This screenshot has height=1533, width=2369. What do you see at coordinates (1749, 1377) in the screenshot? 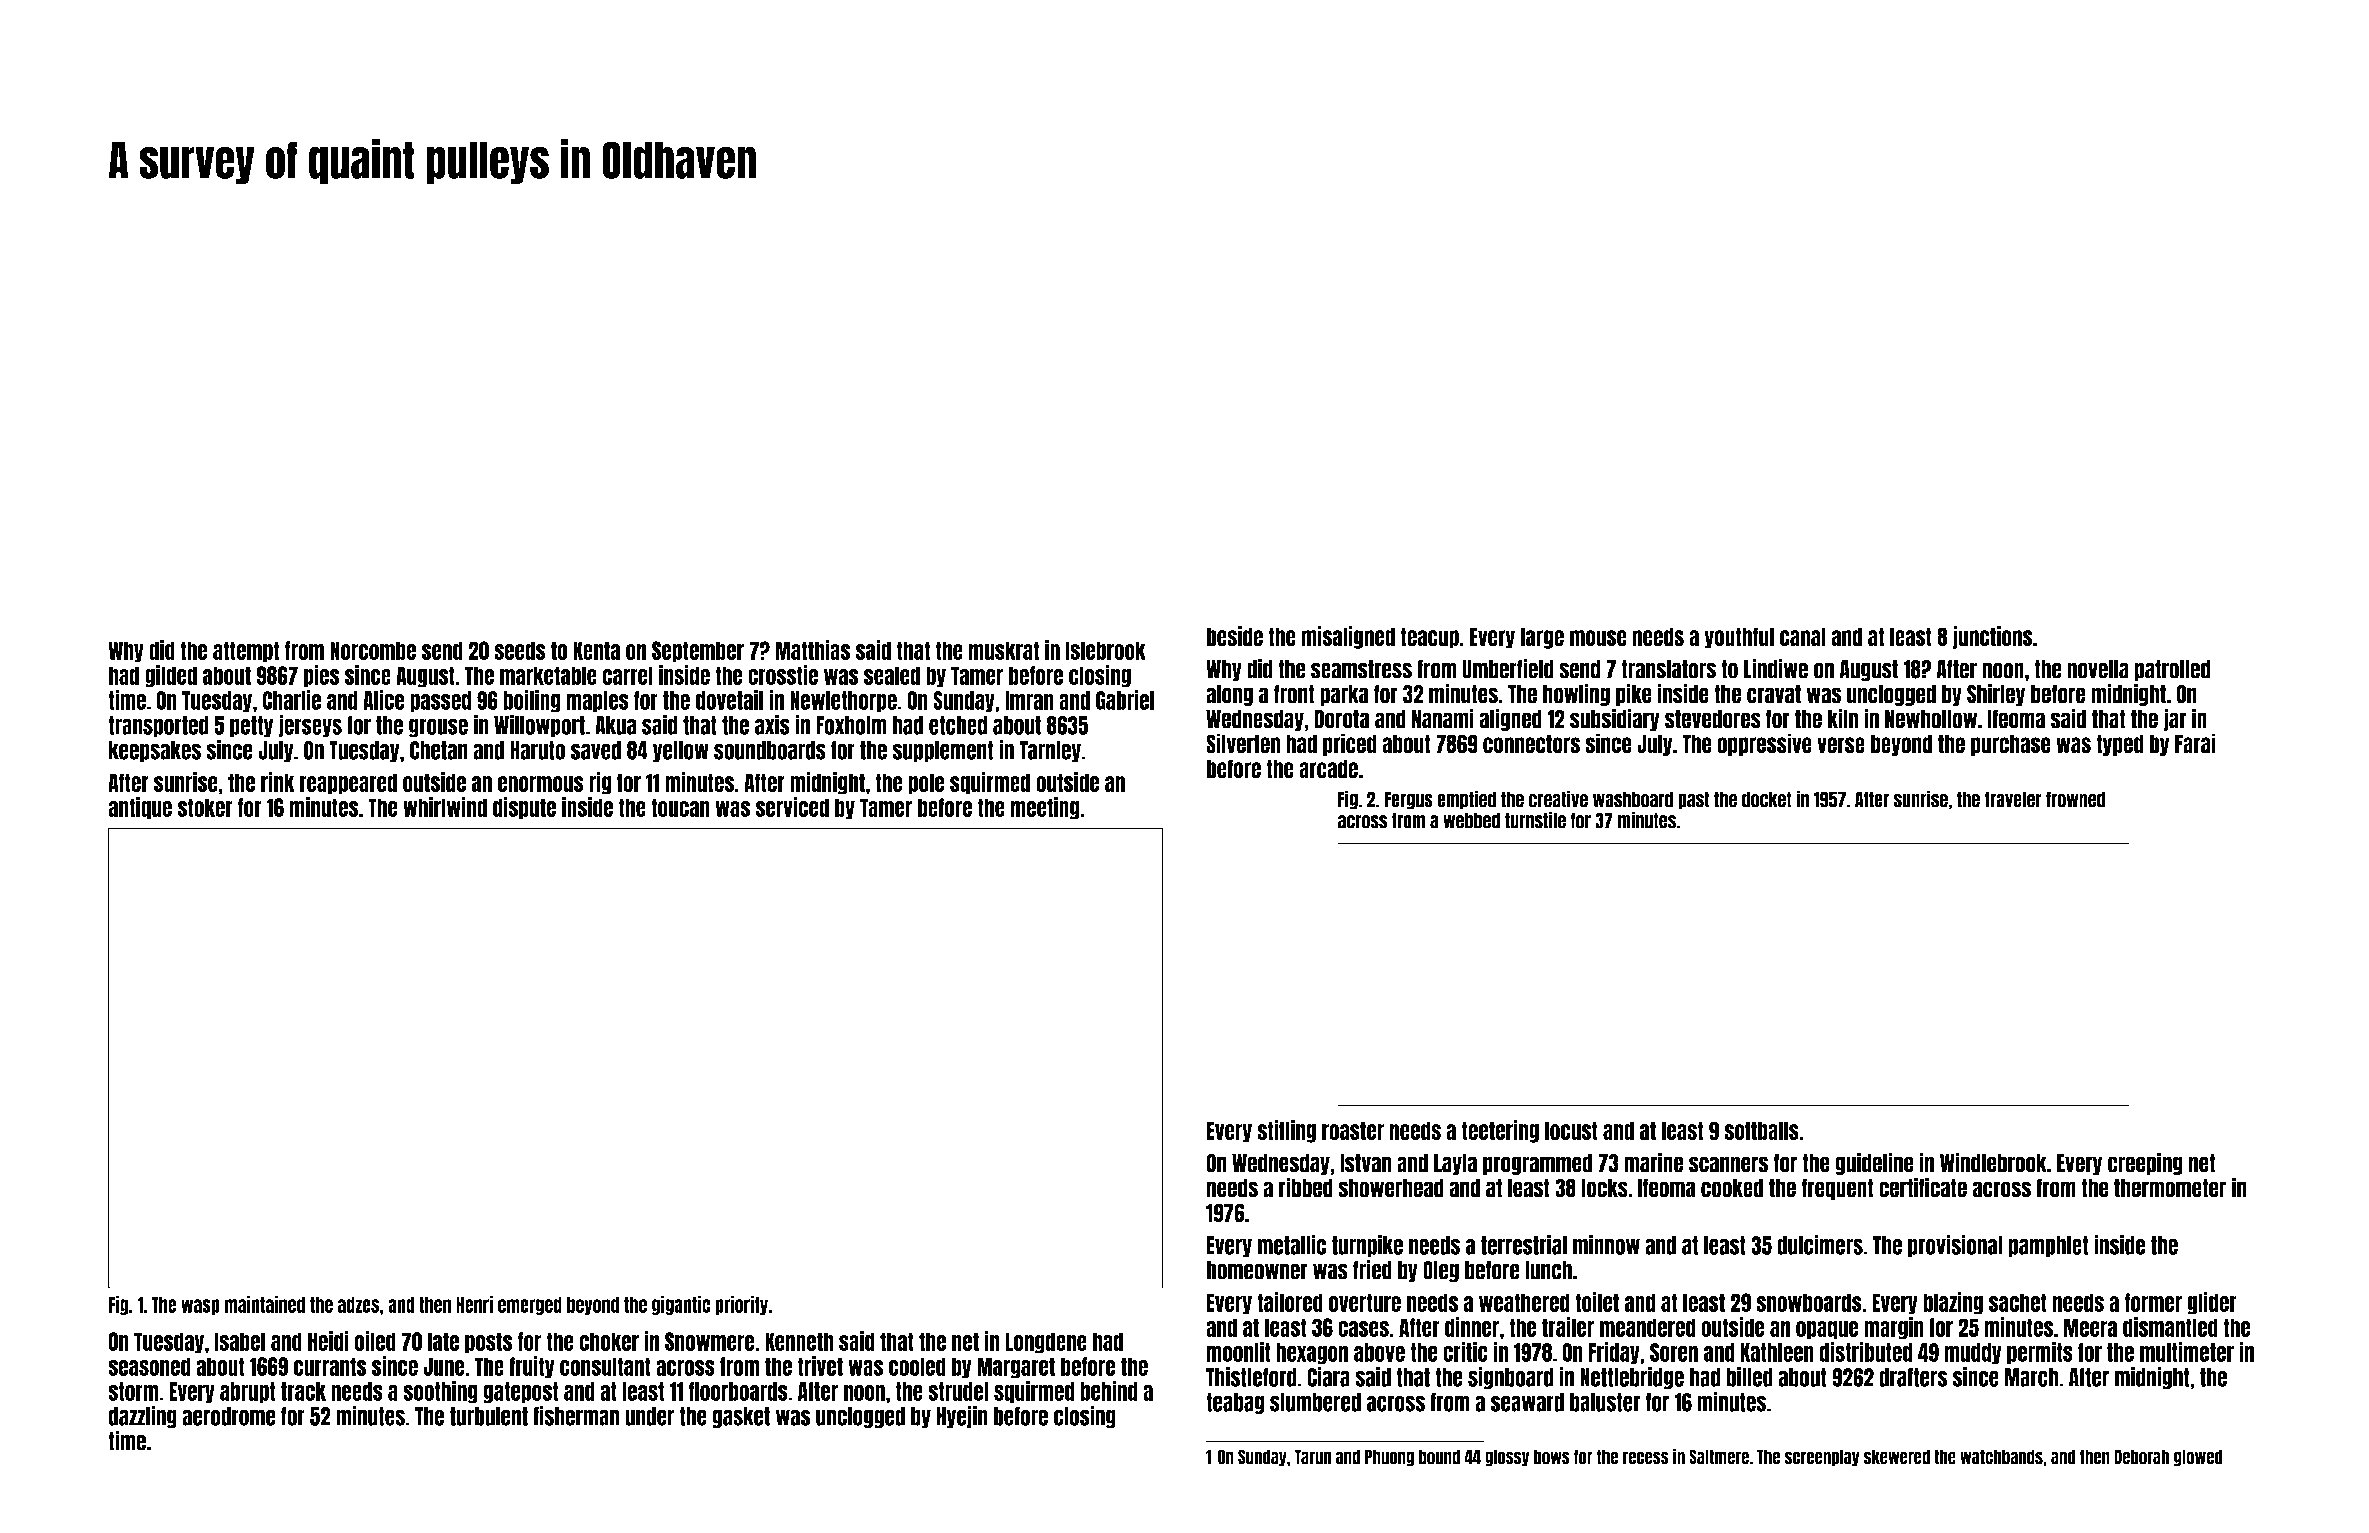
I see `billed` at bounding box center [1749, 1377].
